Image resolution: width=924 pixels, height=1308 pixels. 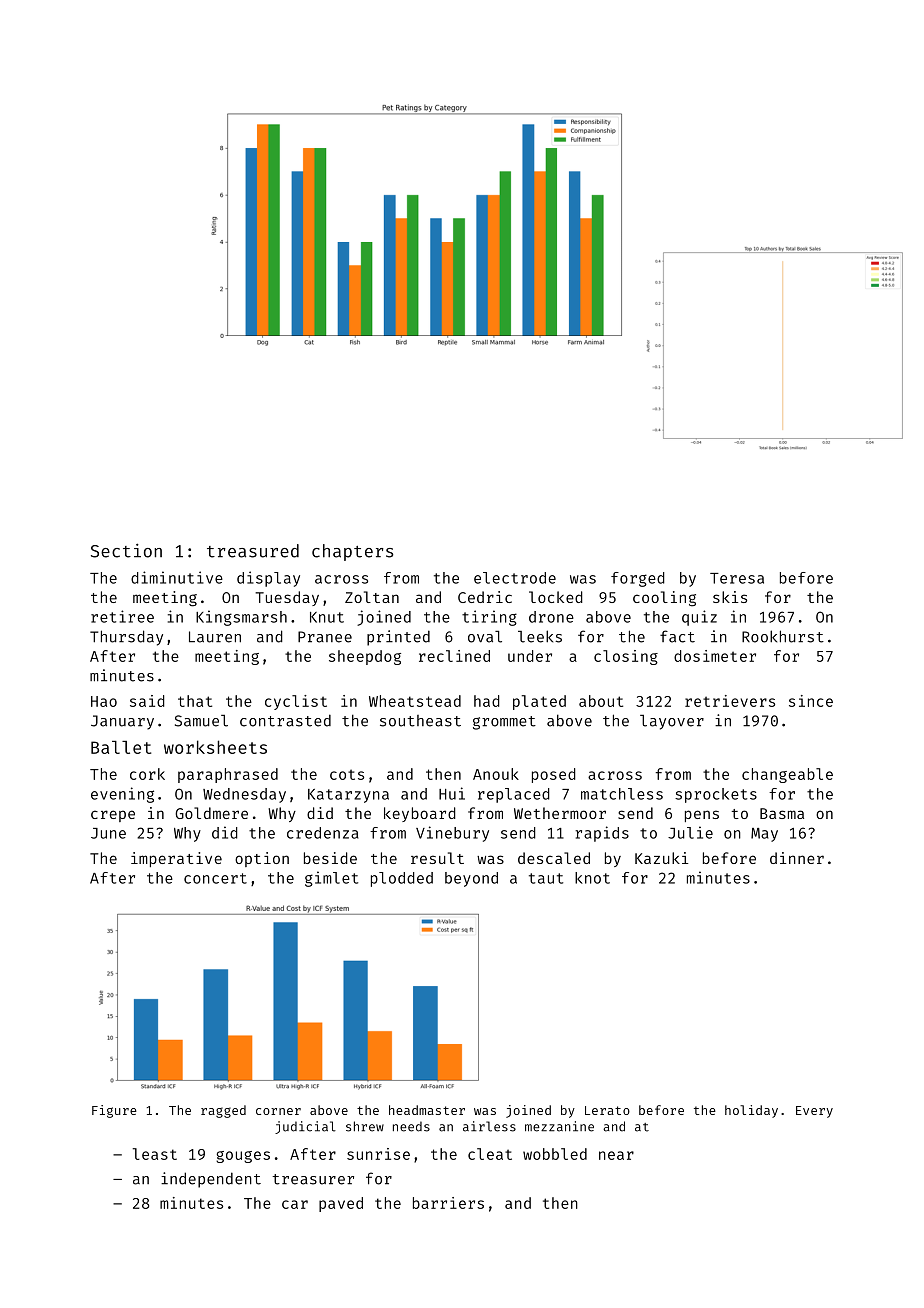 I want to click on Rookhurst, so click(x=783, y=636).
